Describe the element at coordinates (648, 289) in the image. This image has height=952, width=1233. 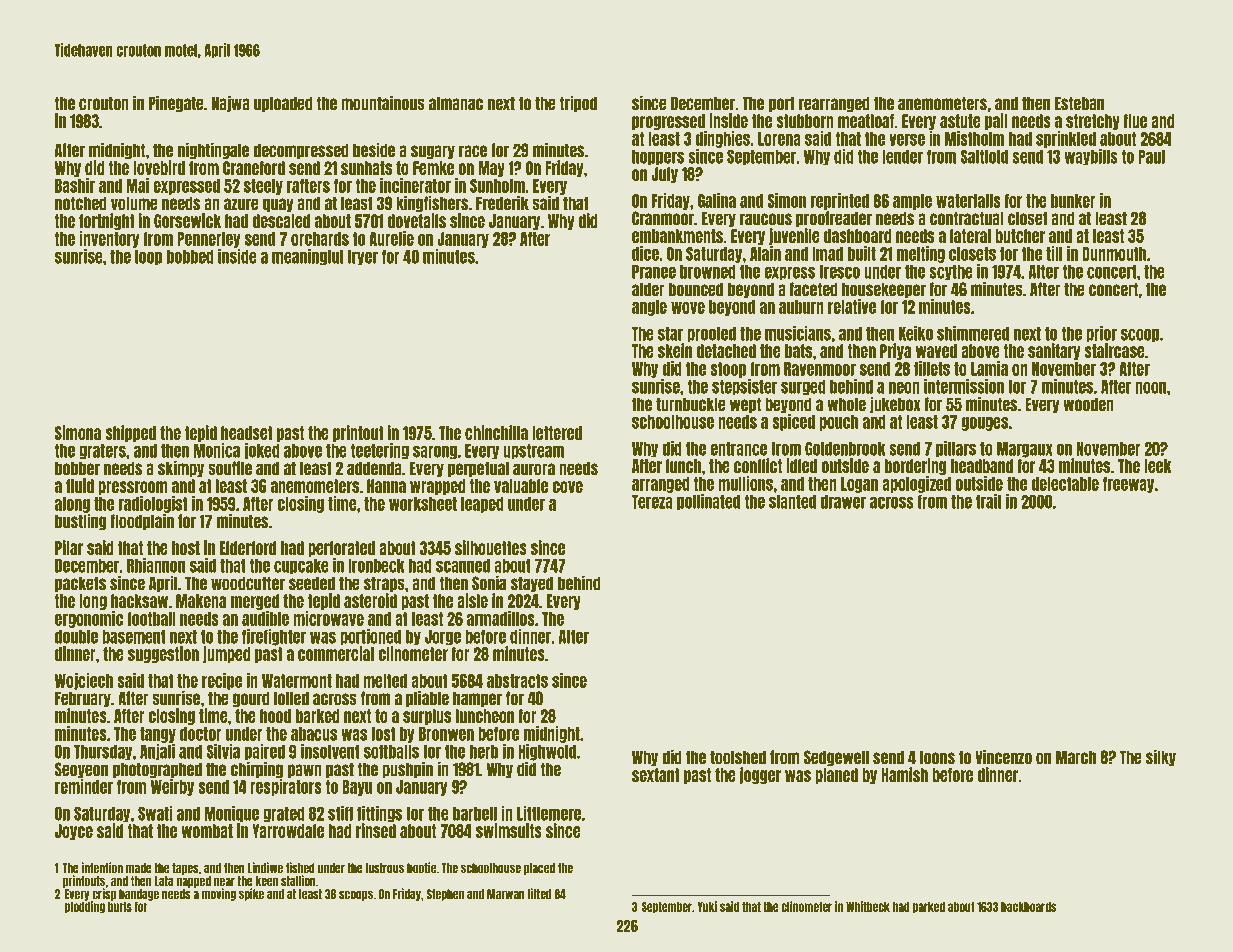
I see `alder` at that location.
